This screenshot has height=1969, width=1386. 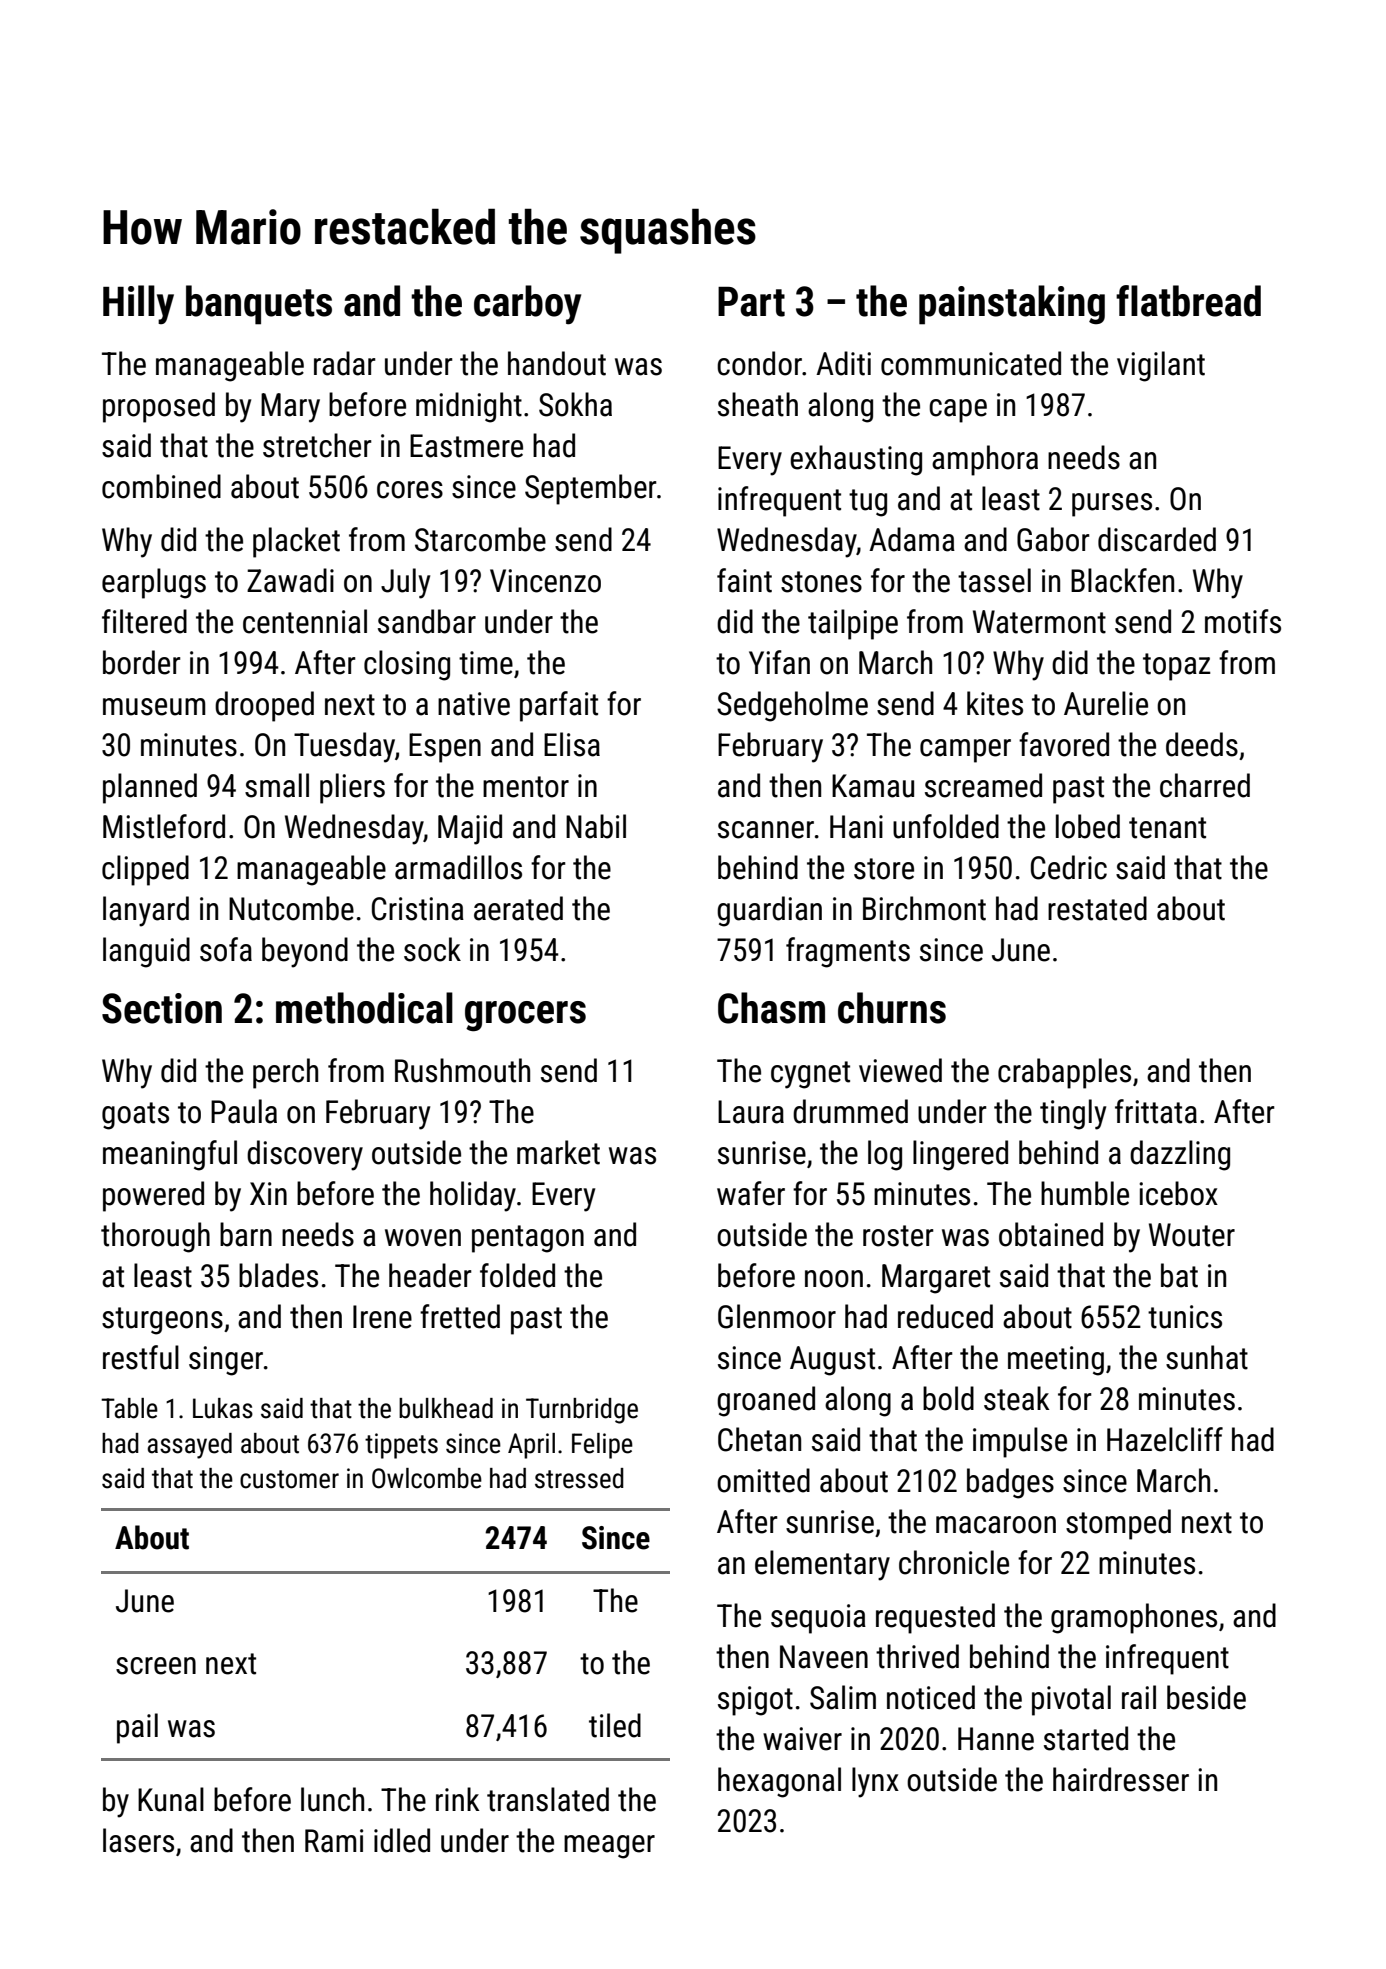 What do you see at coordinates (518, 908) in the screenshot?
I see `aerated` at bounding box center [518, 908].
